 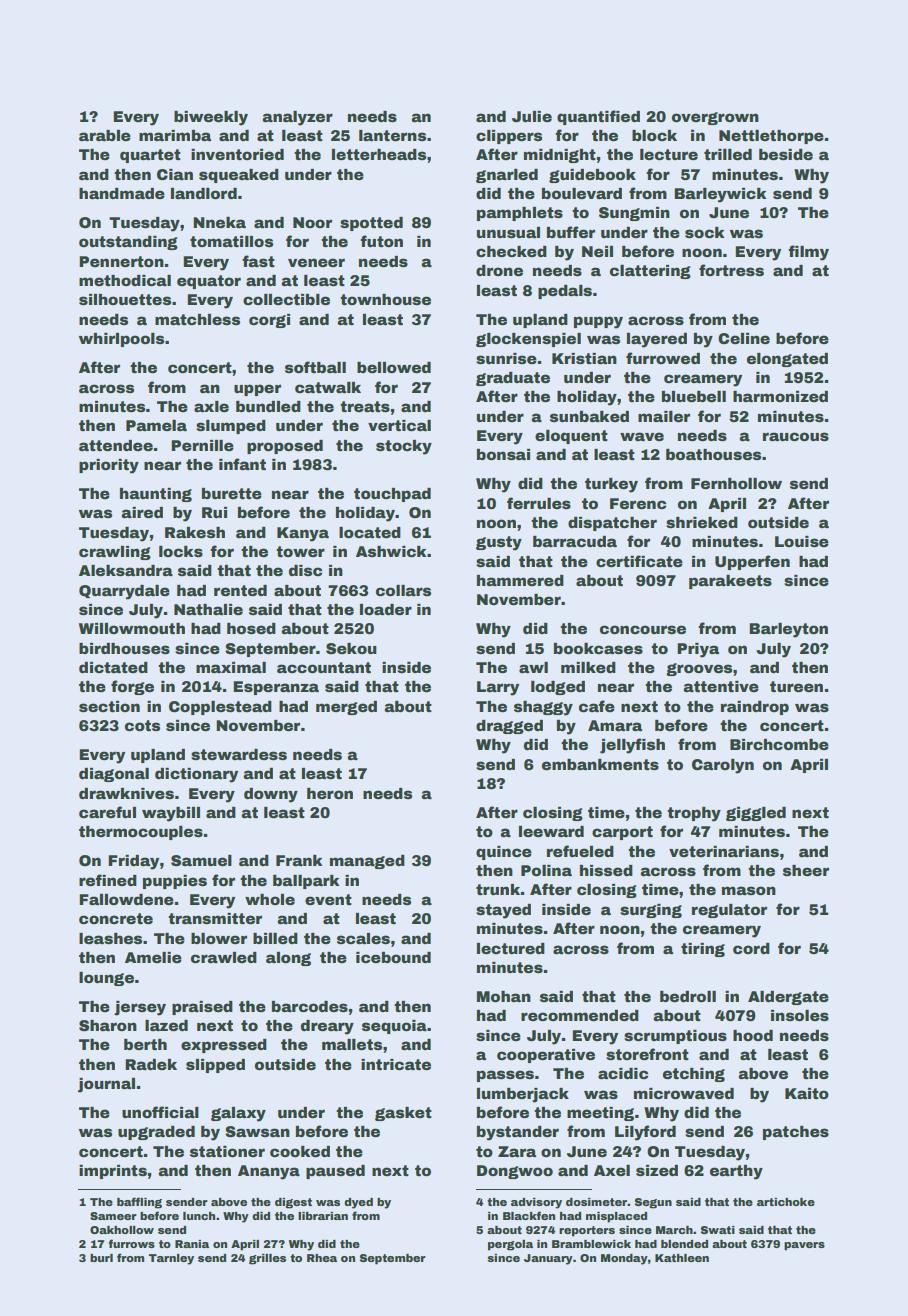 What do you see at coordinates (657, 340) in the document?
I see `layered` at bounding box center [657, 340].
